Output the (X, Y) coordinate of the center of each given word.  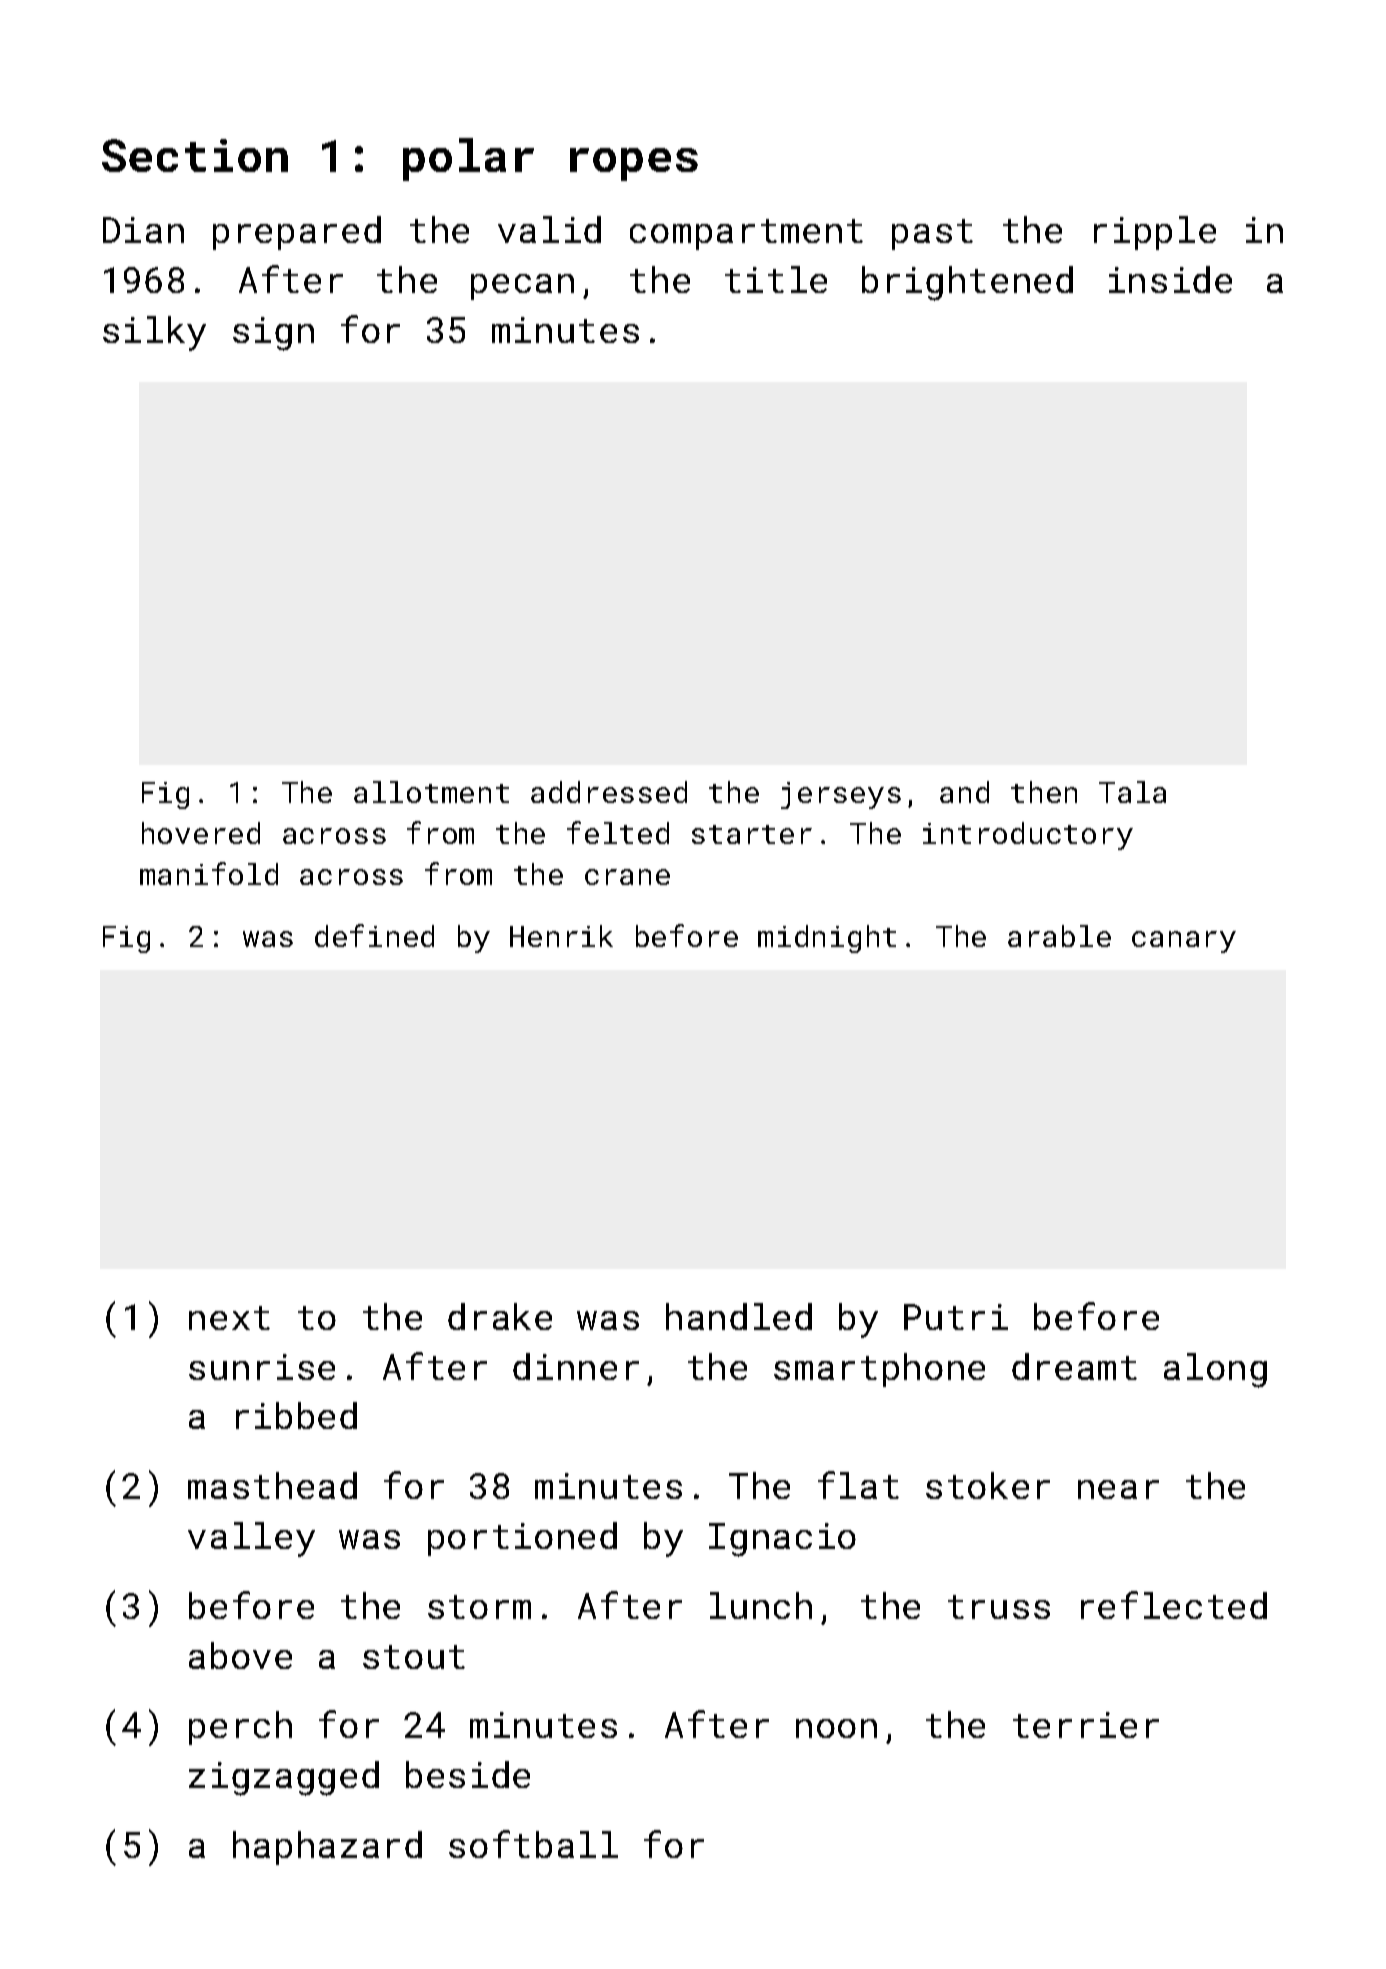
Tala (1132, 792)
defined (374, 935)
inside (1170, 279)
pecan (522, 287)
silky (154, 333)
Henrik (561, 936)
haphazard (327, 1848)
